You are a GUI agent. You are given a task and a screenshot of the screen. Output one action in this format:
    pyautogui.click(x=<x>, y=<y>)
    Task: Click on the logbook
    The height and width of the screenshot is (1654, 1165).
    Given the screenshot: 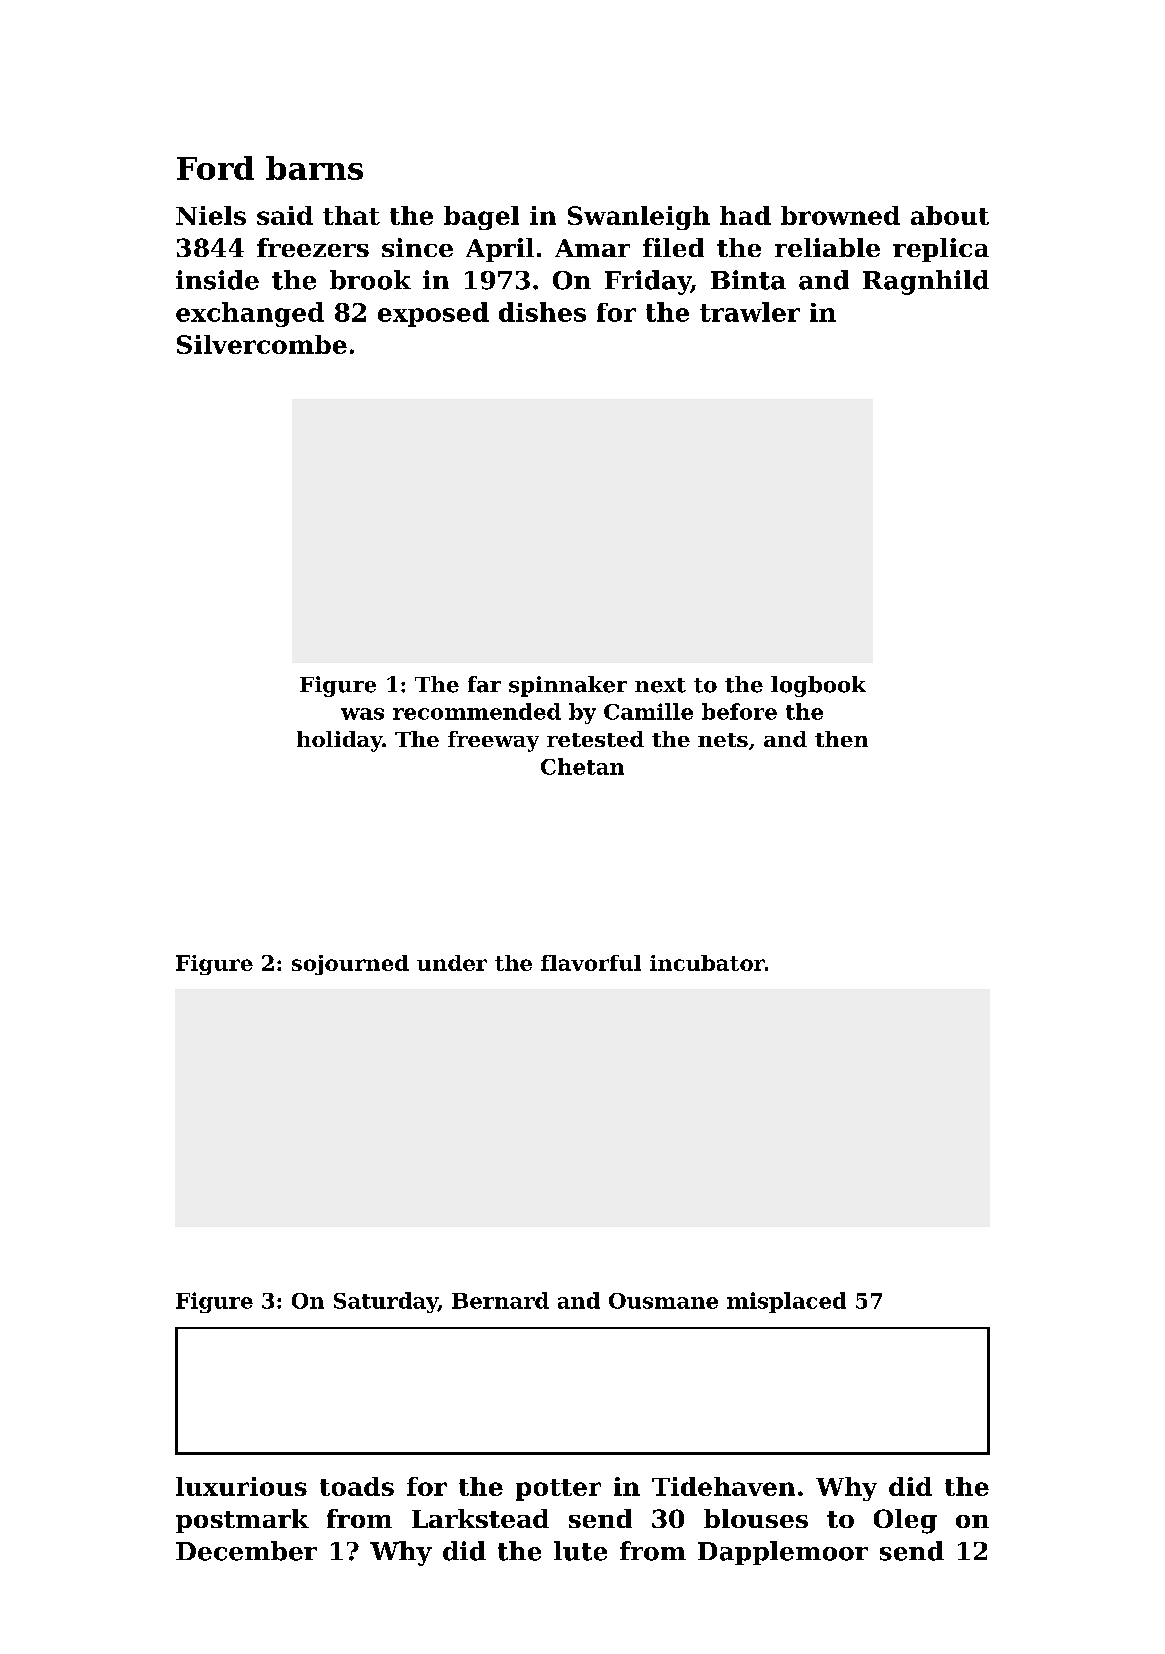 What is the action you would take?
    pyautogui.click(x=818, y=686)
